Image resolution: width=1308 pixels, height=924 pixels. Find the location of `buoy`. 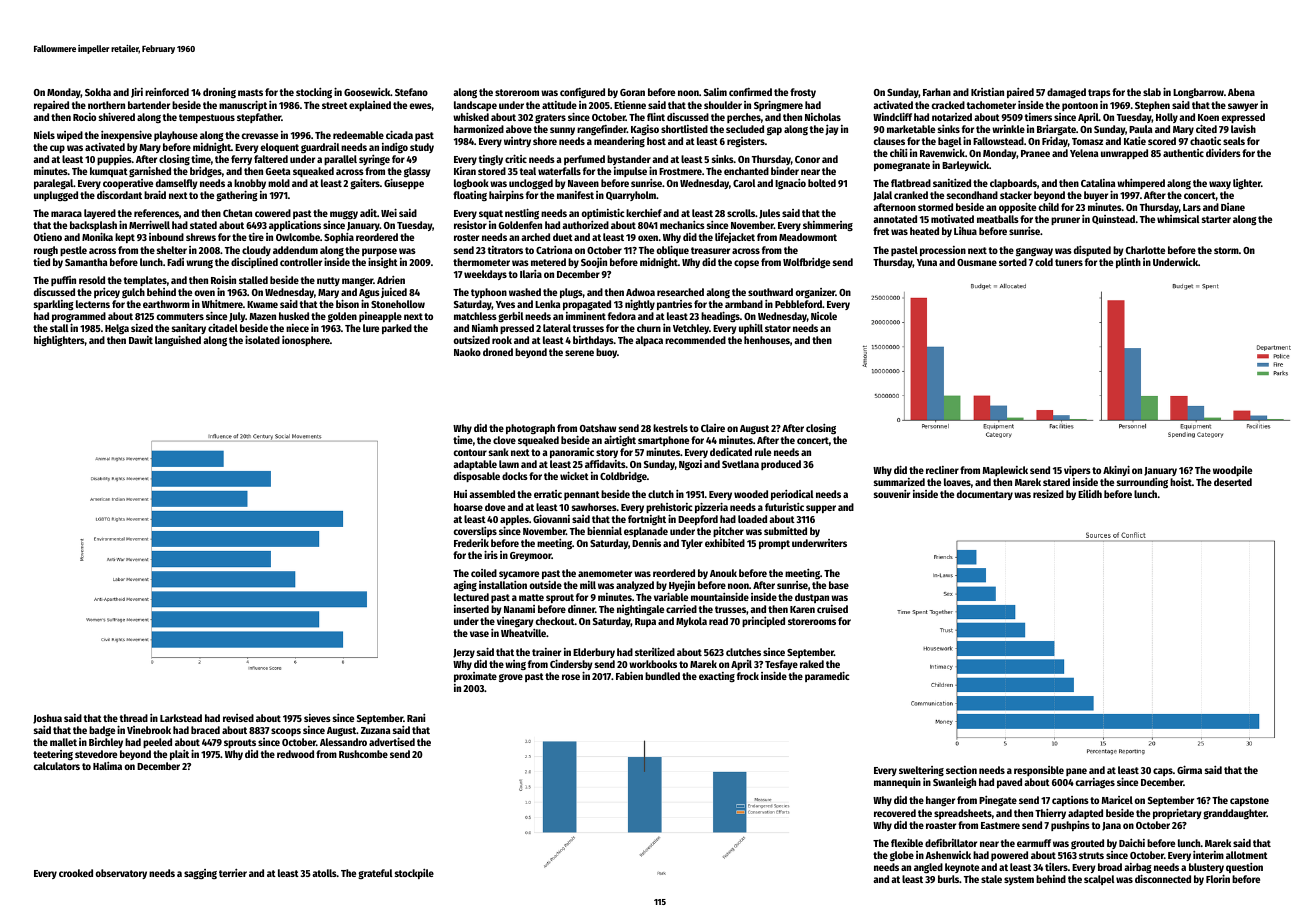

buoy is located at coordinates (606, 353).
